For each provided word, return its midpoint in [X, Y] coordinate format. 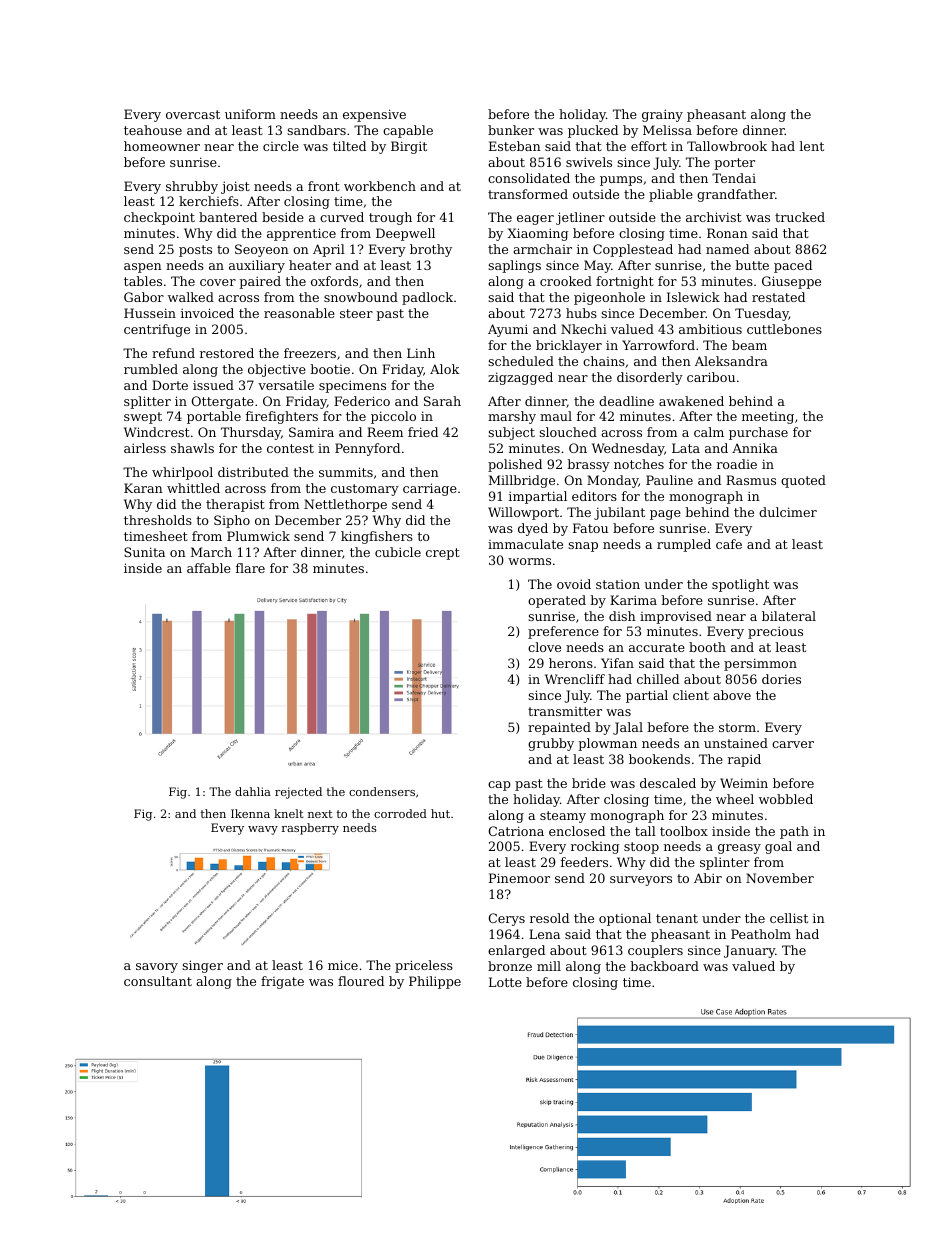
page [665, 515]
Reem [385, 432]
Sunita [144, 552]
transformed [528, 194]
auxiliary [257, 266]
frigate [282, 982]
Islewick [693, 297]
